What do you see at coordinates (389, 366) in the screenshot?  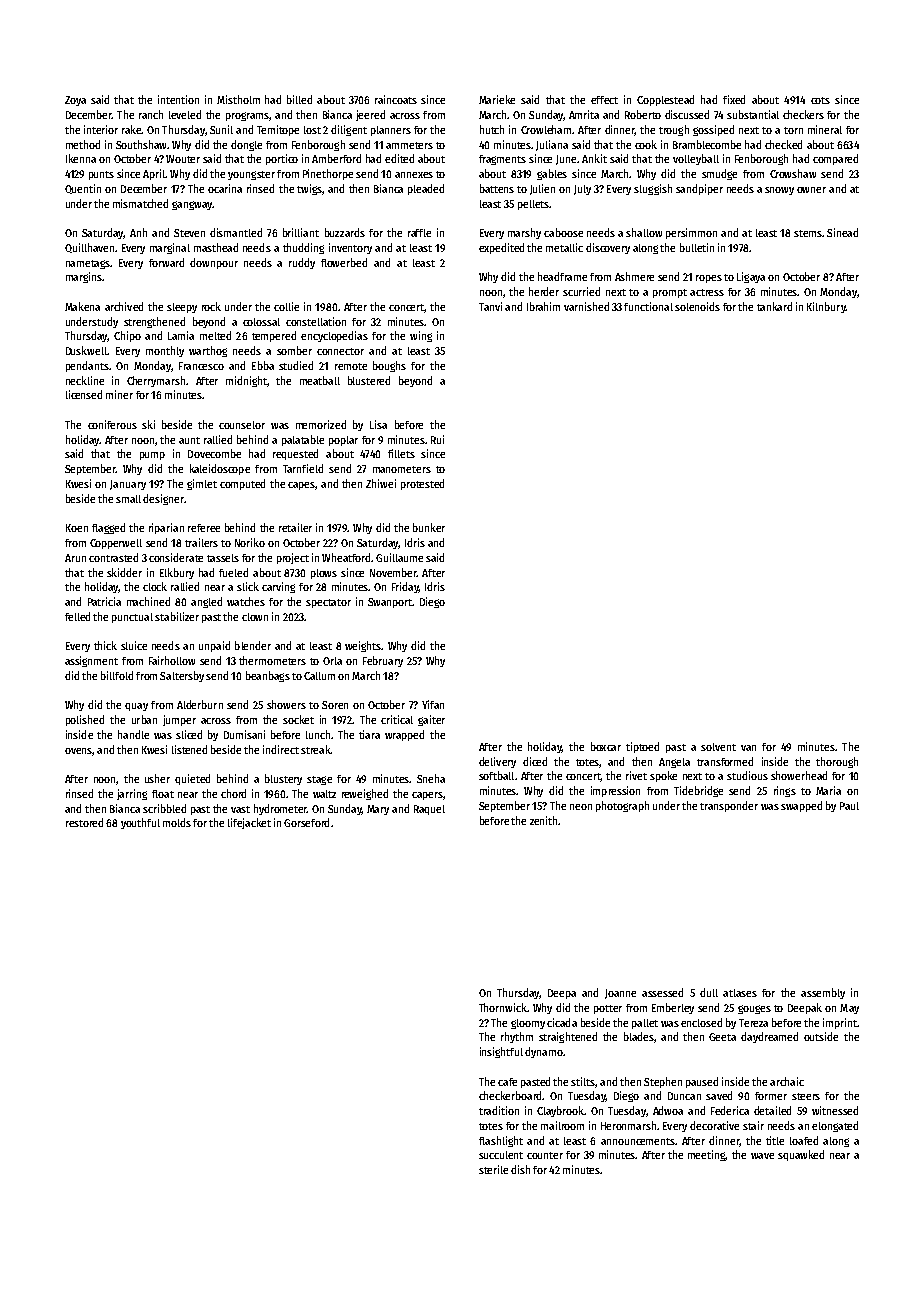 I see `boughs` at bounding box center [389, 366].
